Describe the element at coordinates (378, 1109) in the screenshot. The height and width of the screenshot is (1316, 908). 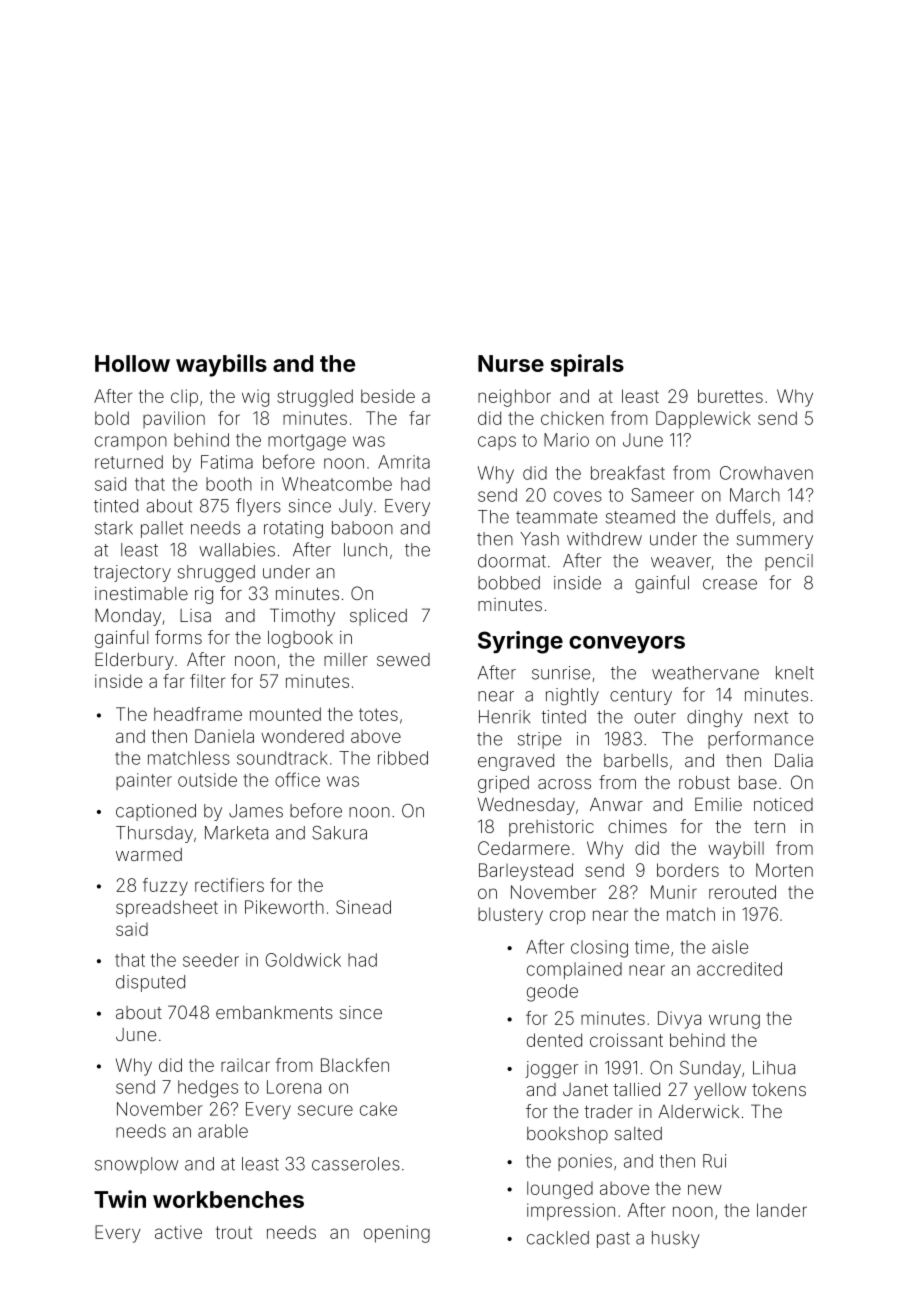
I see `cake` at that location.
